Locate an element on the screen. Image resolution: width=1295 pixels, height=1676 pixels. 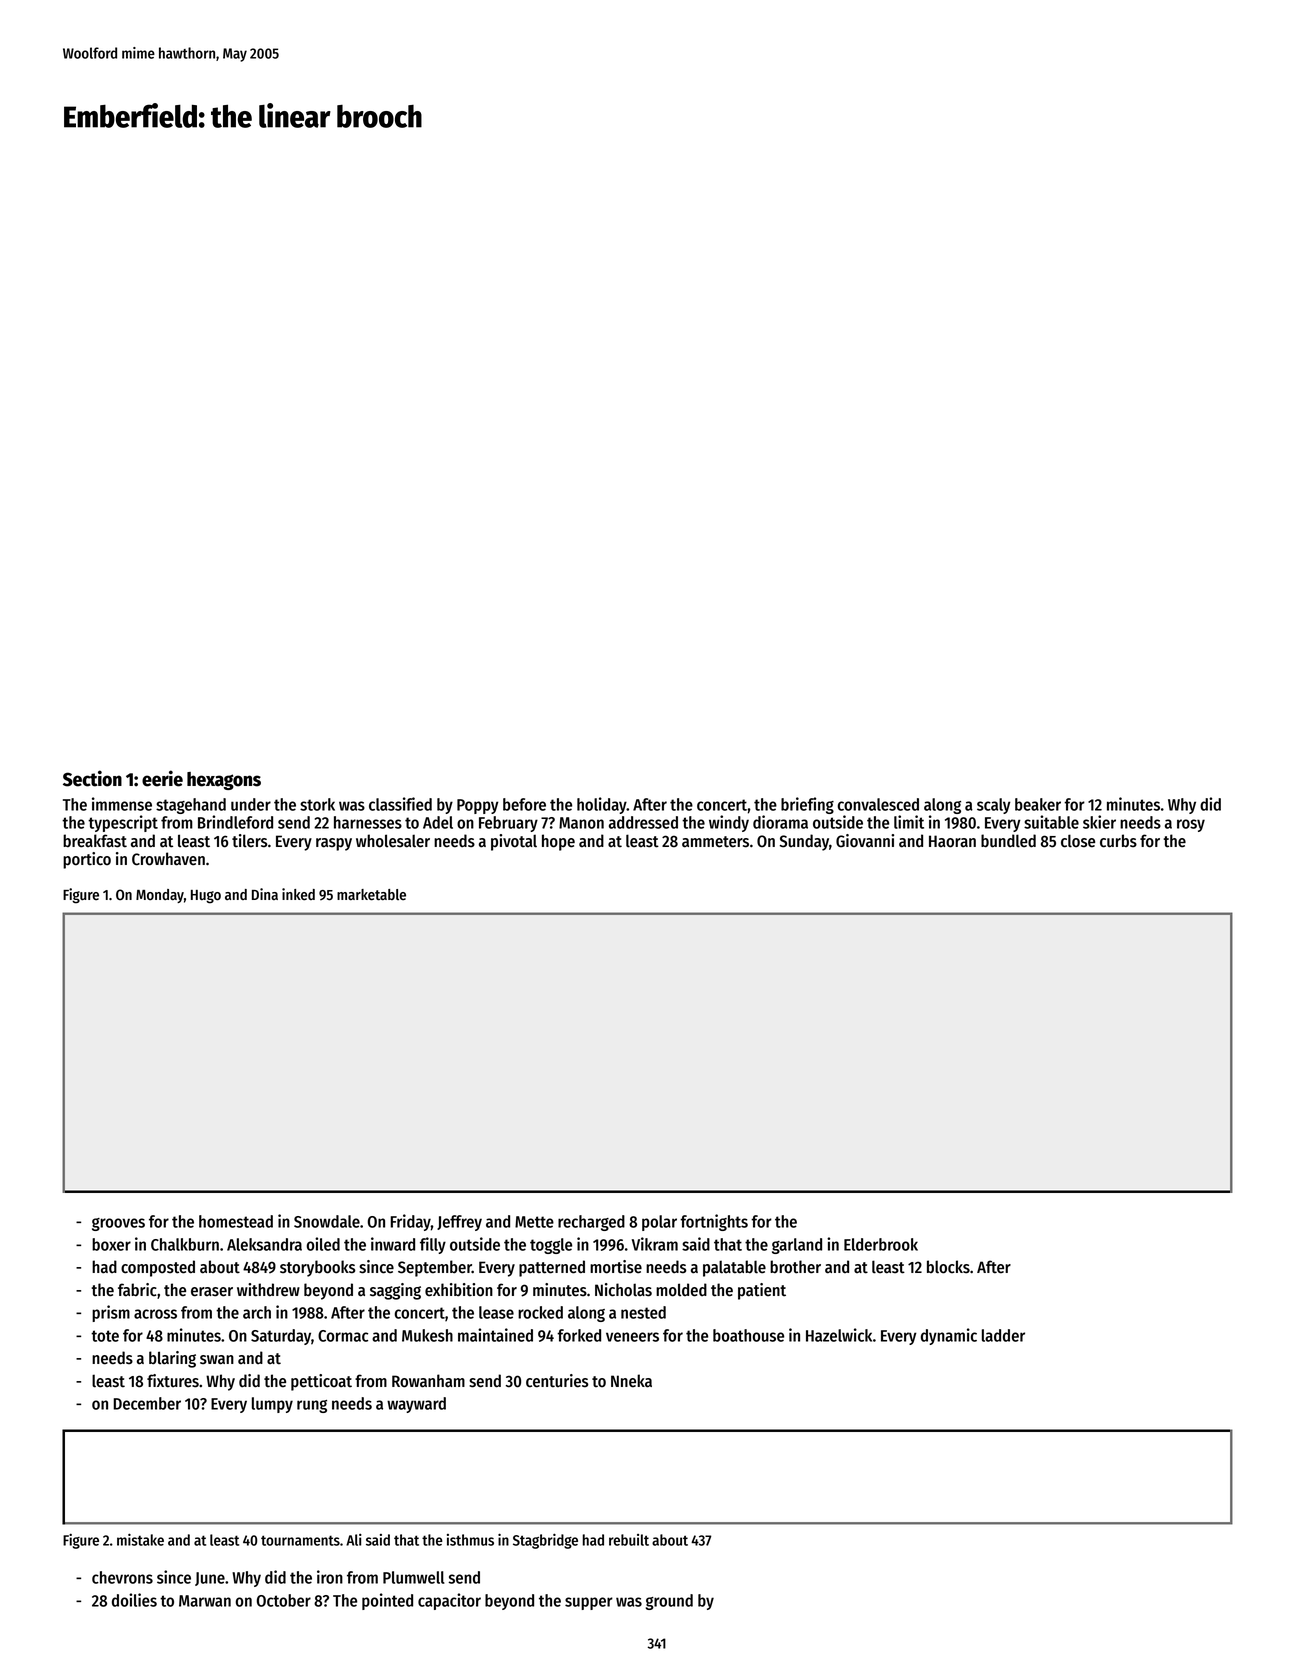
tournaments is located at coordinates (300, 1540).
